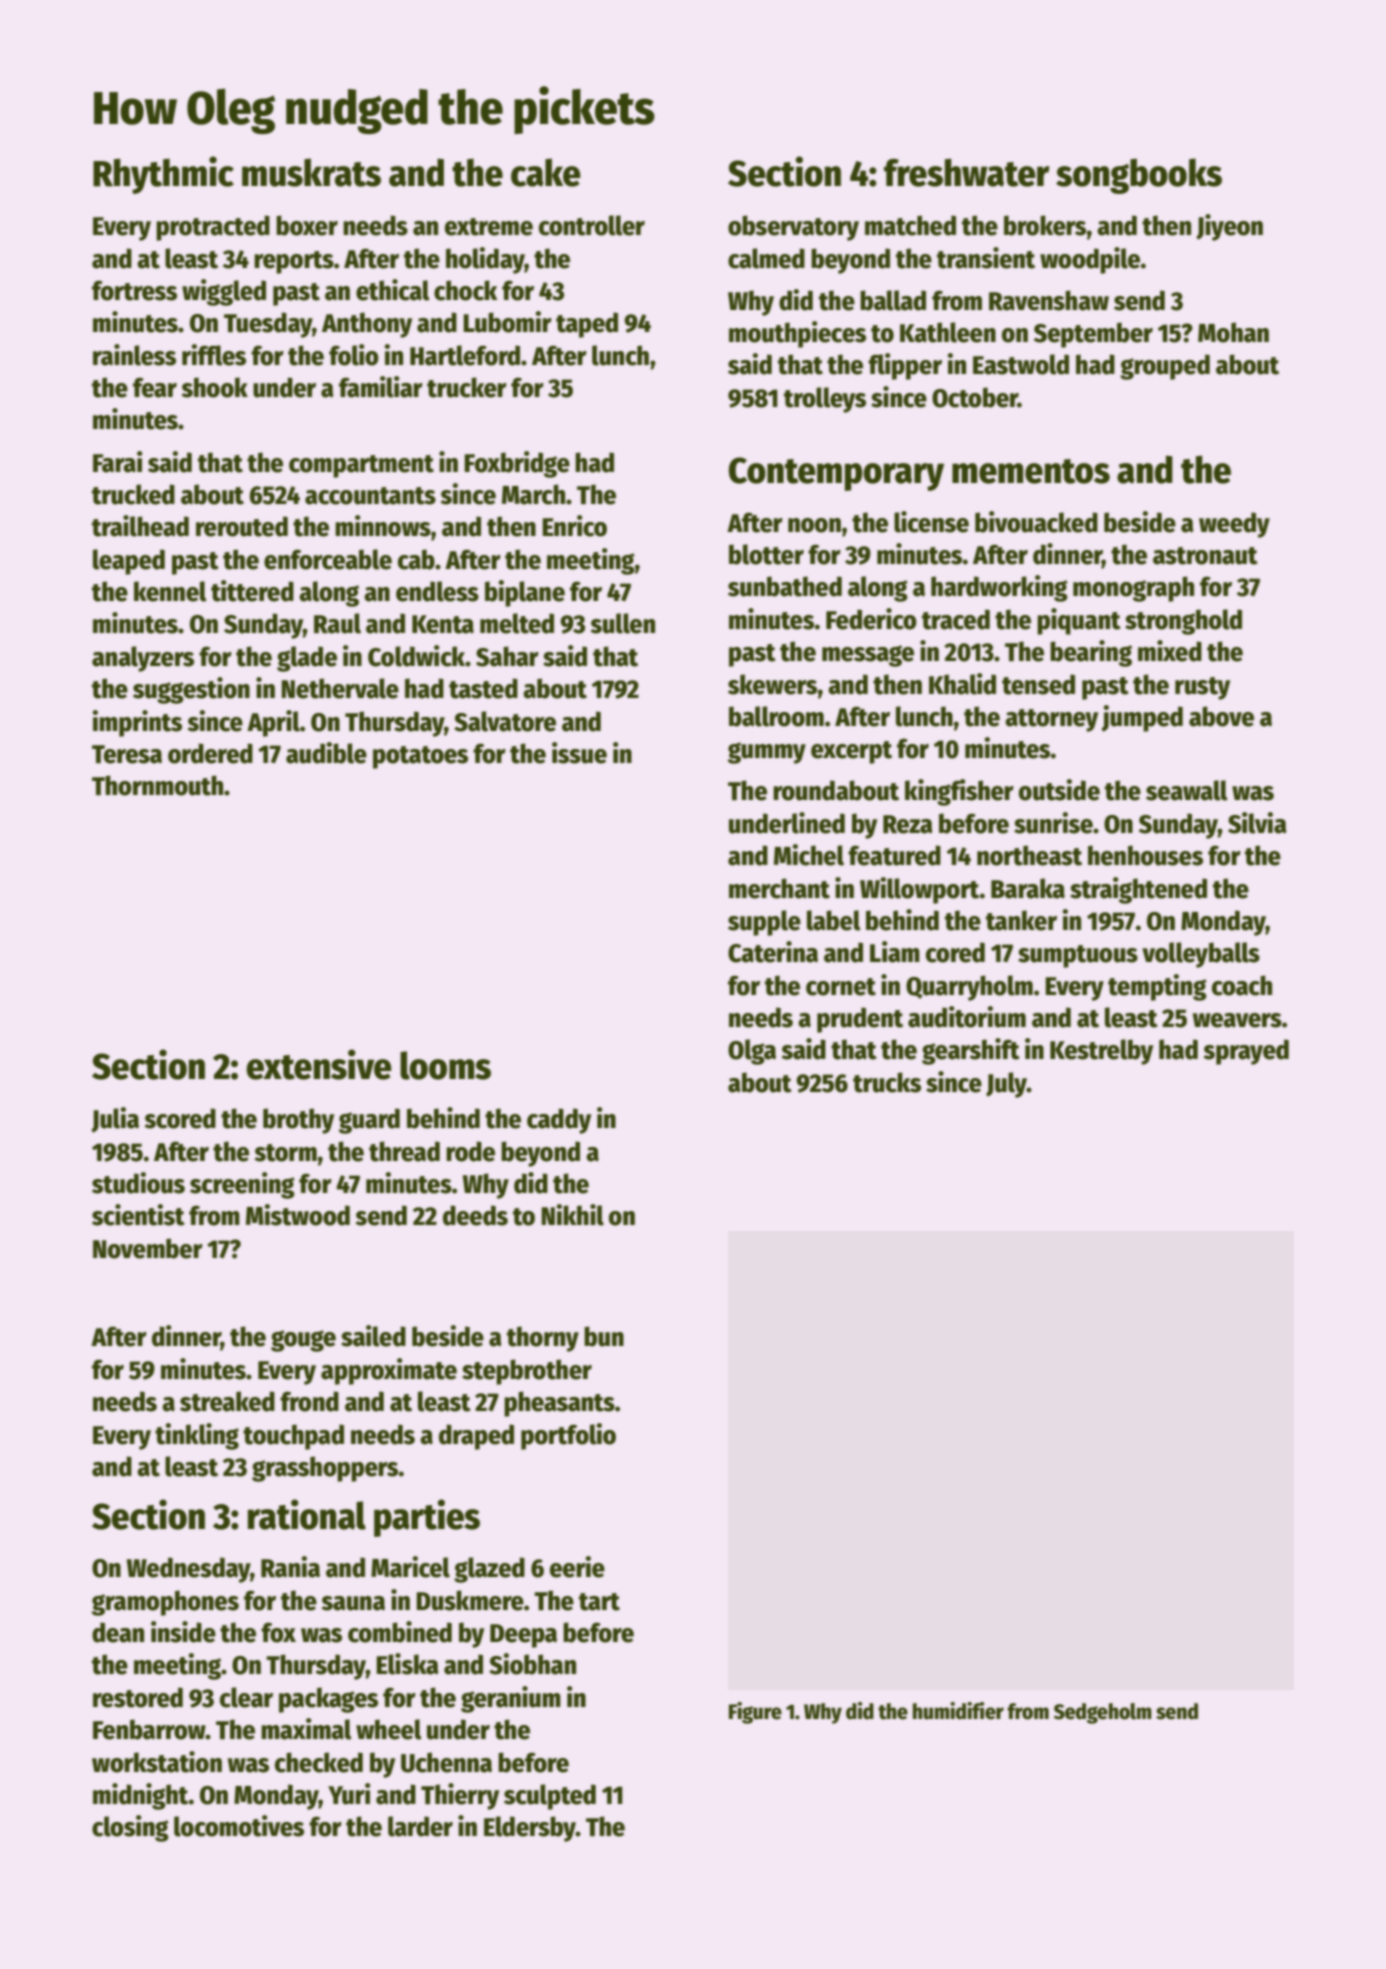  I want to click on eerie, so click(577, 1567).
